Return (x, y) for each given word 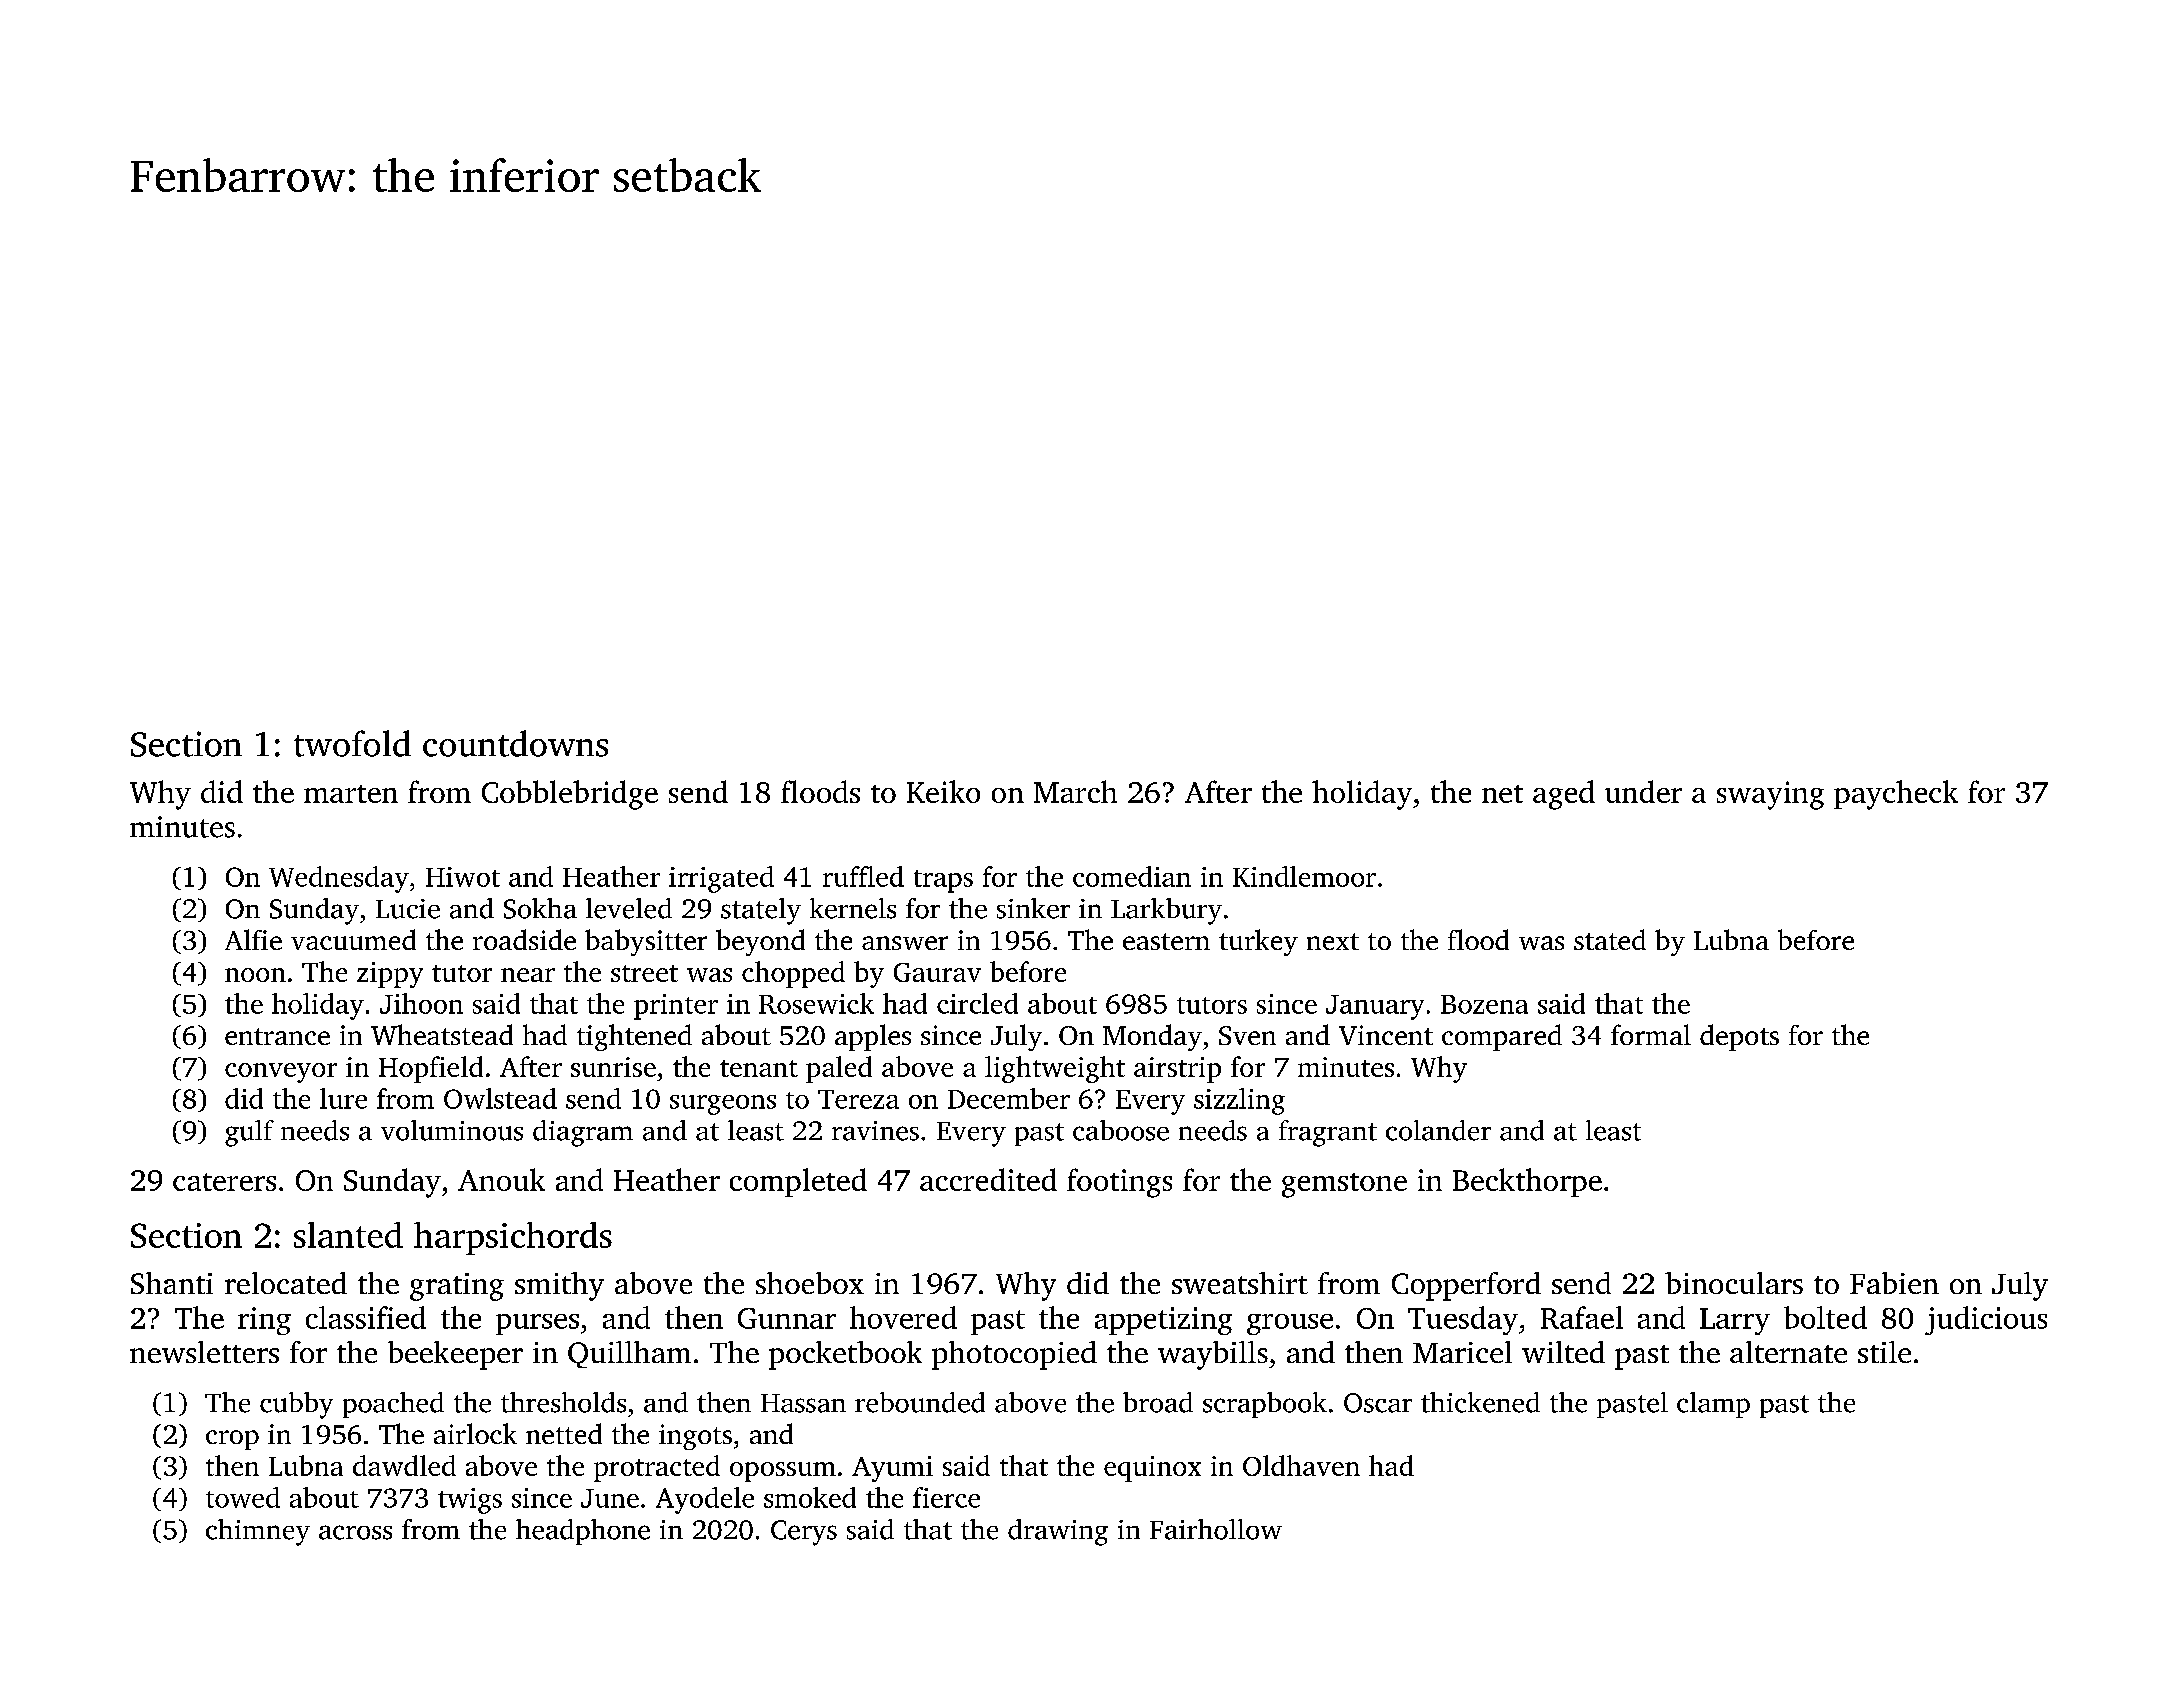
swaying (1770, 795)
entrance (277, 1036)
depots (1739, 1037)
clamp (1713, 1405)
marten (351, 794)
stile (1884, 1352)
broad (1158, 1402)
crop (232, 1440)
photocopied (1014, 1355)
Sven (1247, 1035)
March (1075, 791)
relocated (286, 1283)
